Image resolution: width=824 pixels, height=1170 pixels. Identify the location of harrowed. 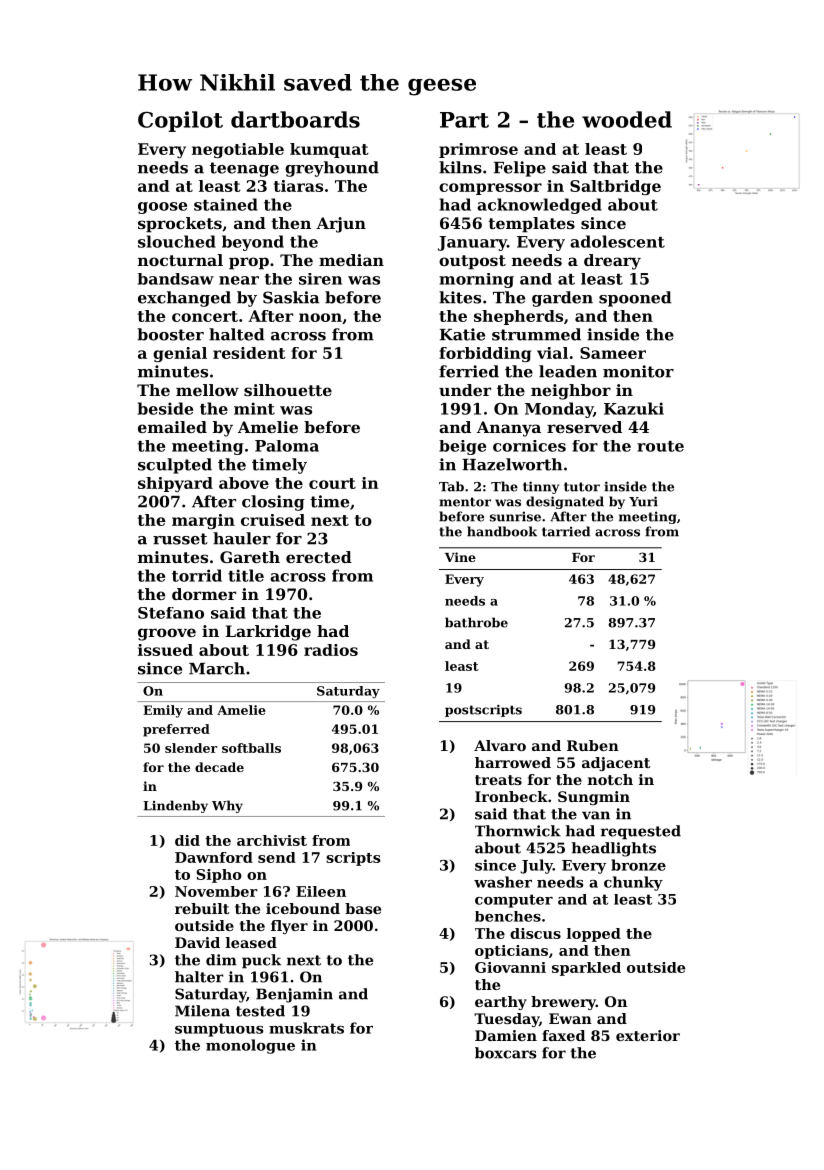
(513, 762).
